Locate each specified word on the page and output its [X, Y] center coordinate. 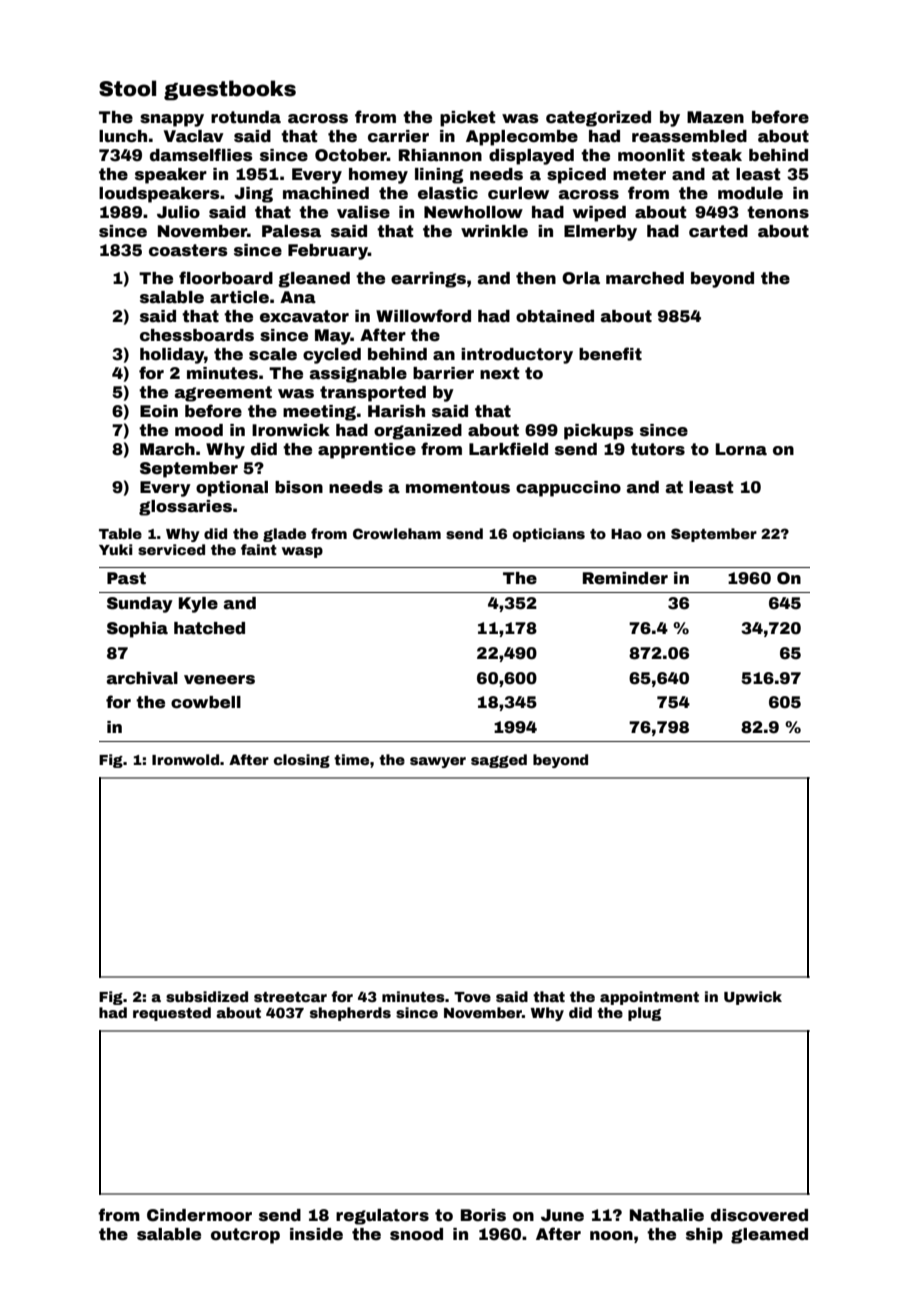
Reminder [625, 578]
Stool [127, 88]
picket [467, 119]
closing [302, 761]
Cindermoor [199, 1215]
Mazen [715, 117]
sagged [499, 761]
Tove [472, 997]
